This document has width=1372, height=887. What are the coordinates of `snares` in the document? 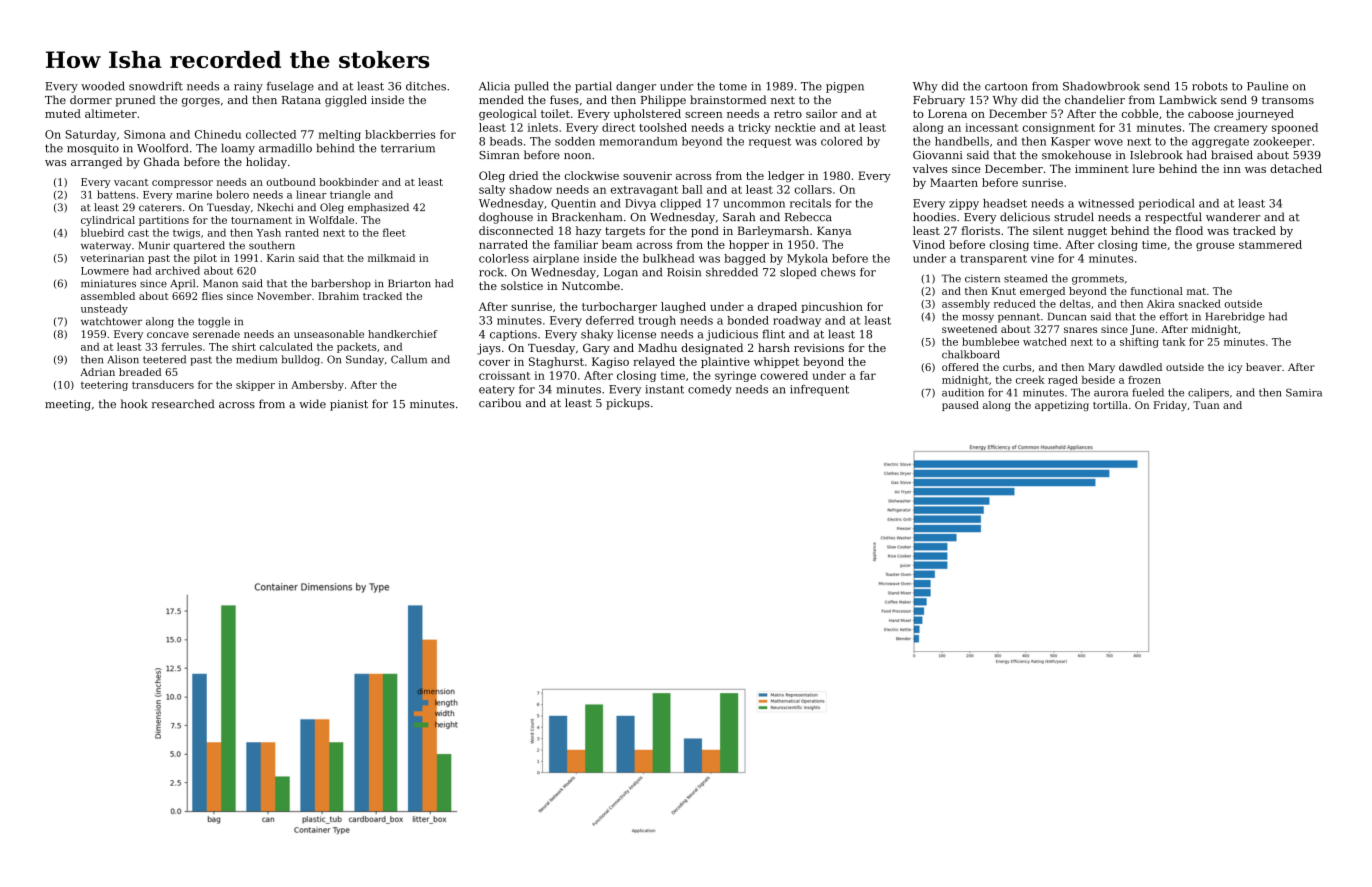 It's located at (1080, 330).
